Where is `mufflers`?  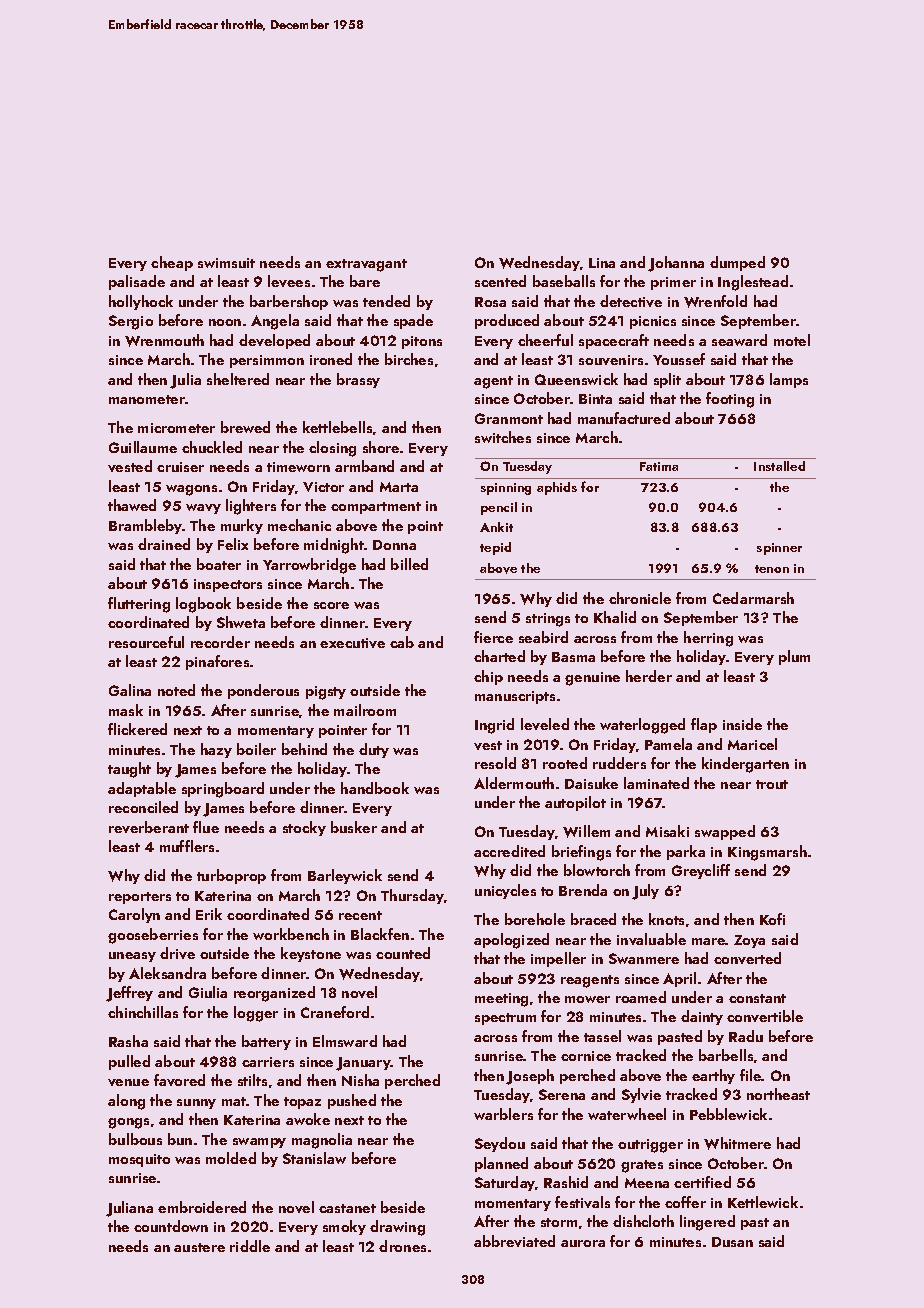 mufflers is located at coordinates (187, 846).
